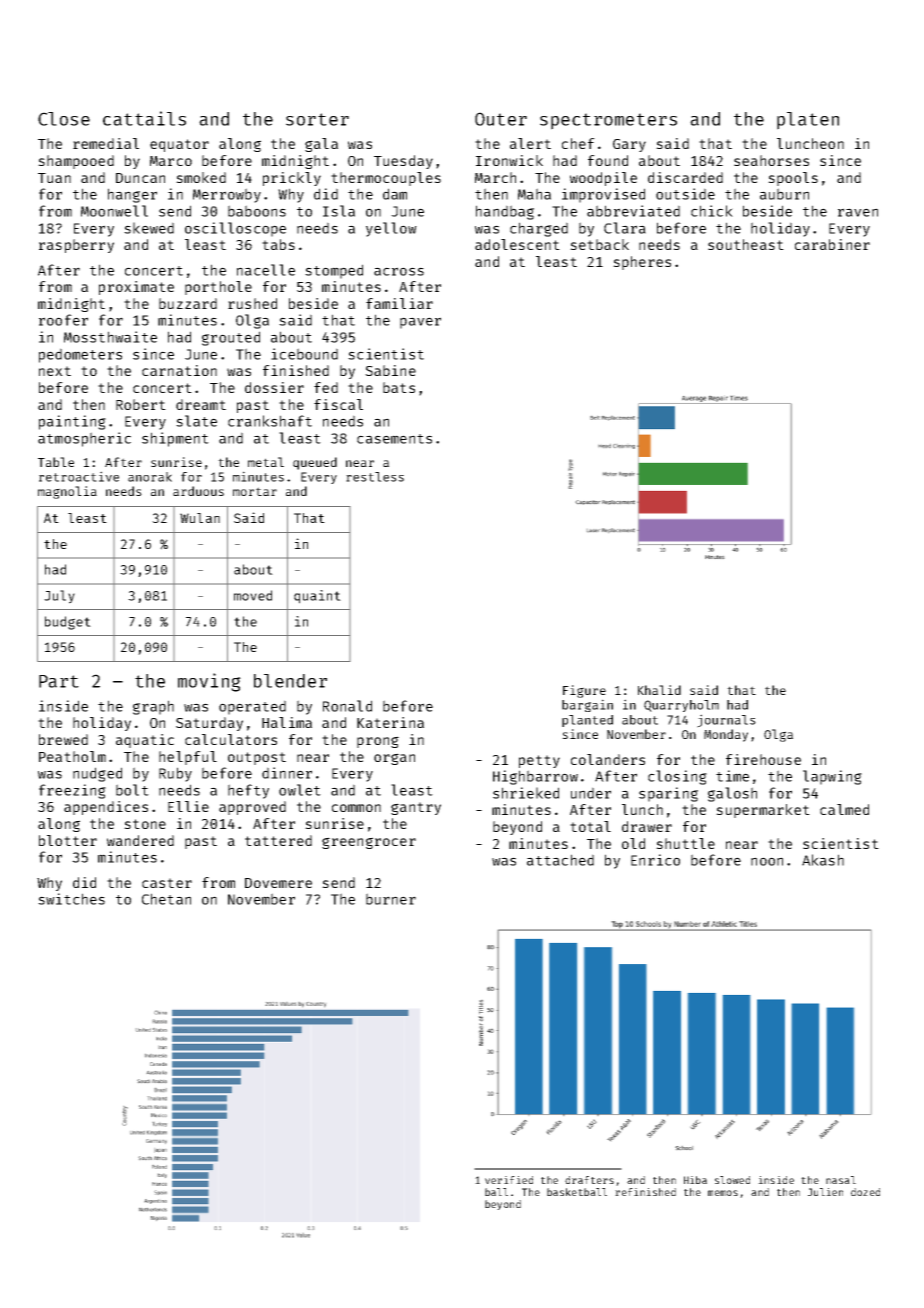  I want to click on bargain, so click(587, 705).
